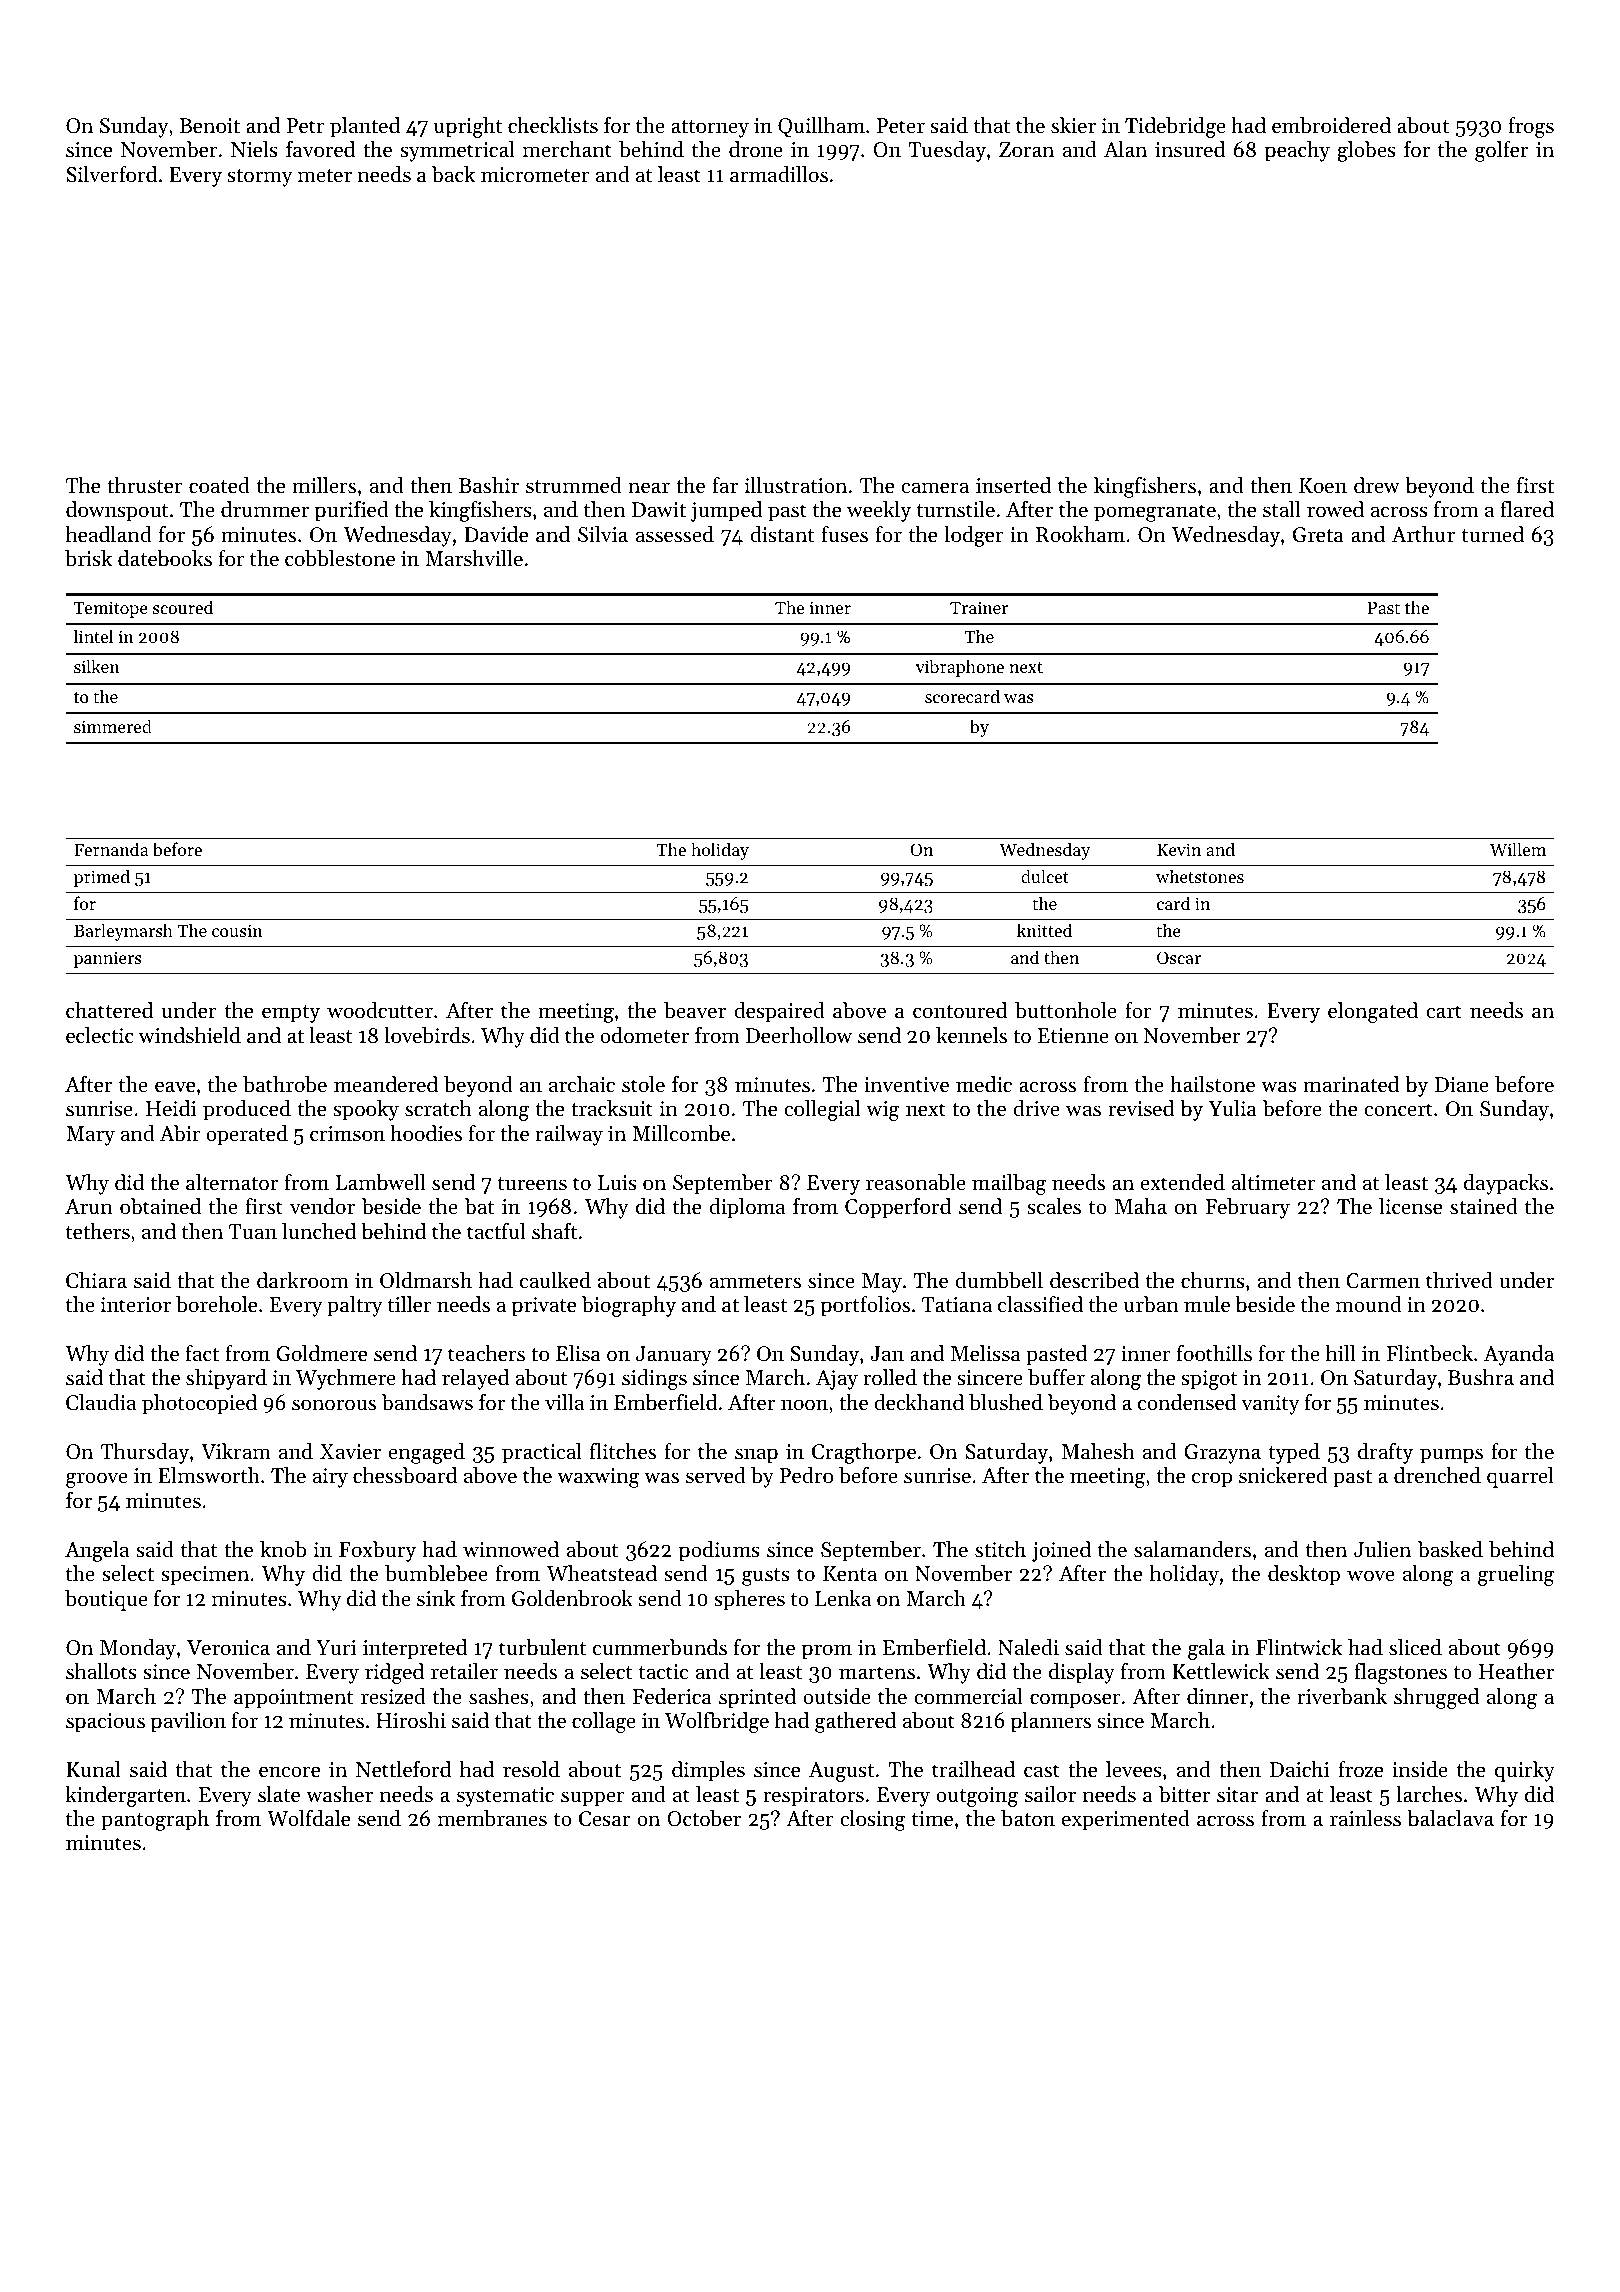 This document has width=1620, height=2292. What do you see at coordinates (1044, 930) in the document?
I see `knitted` at bounding box center [1044, 930].
